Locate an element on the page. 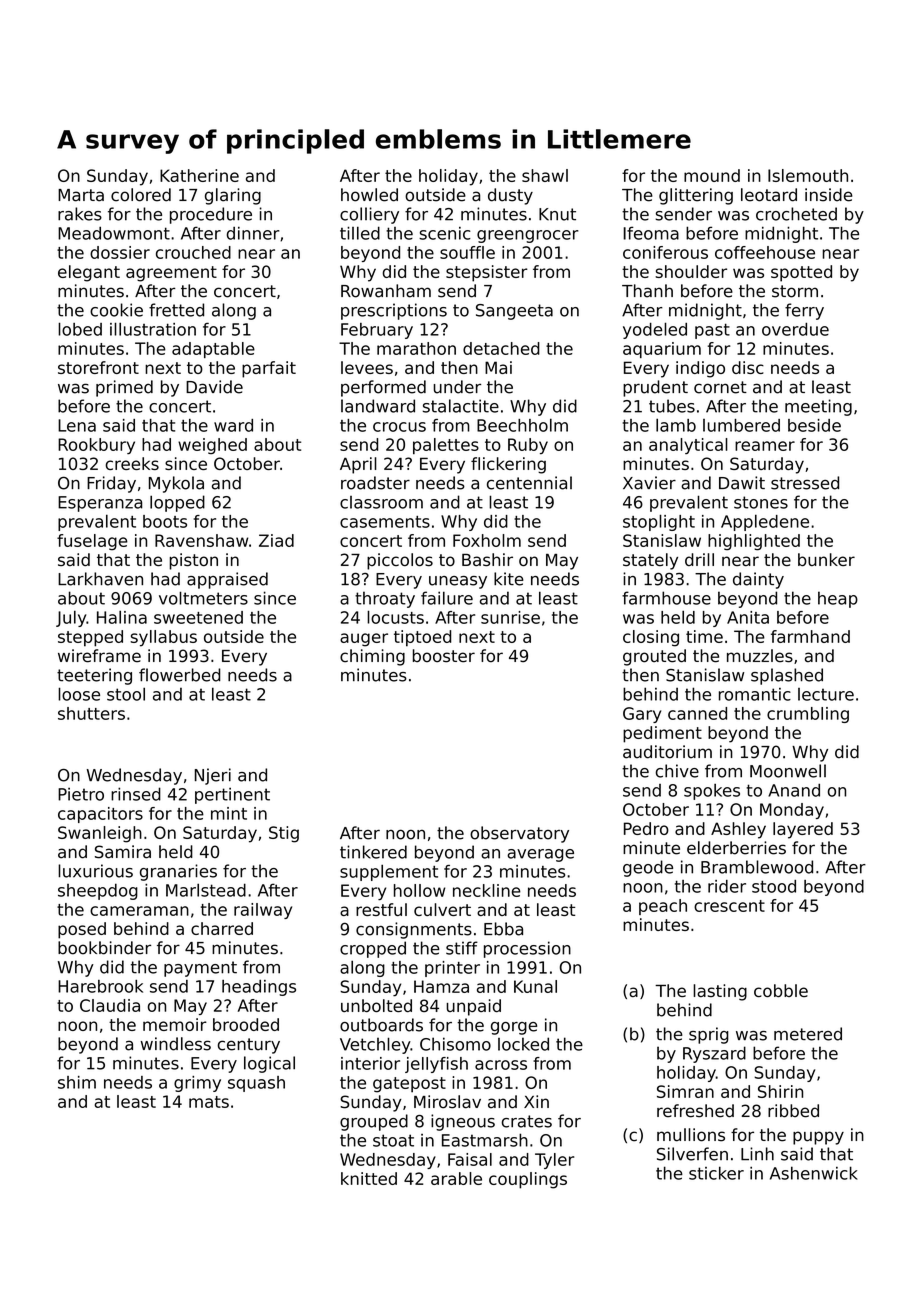  mound is located at coordinates (712, 175).
